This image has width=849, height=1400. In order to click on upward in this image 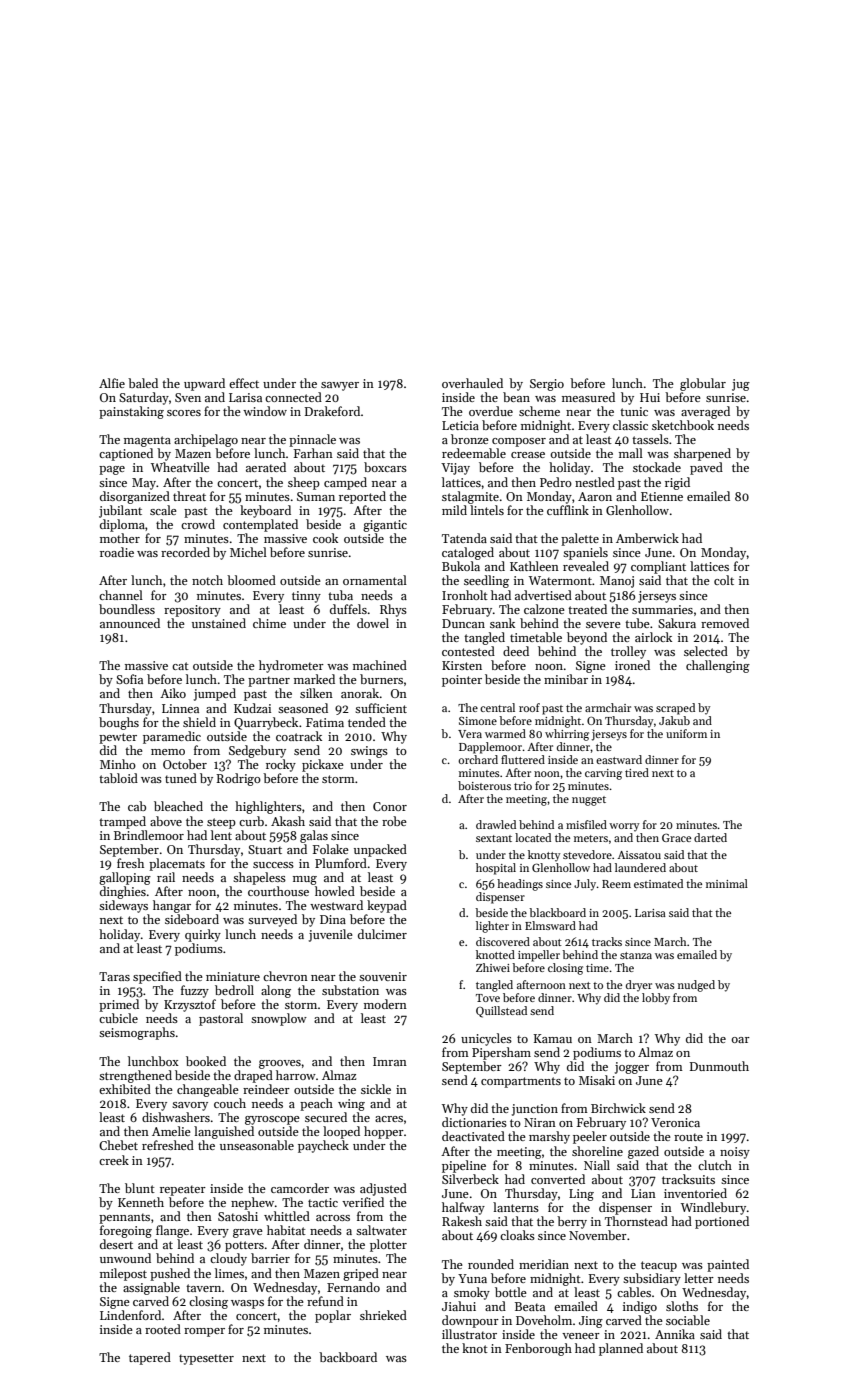, I will do `click(204, 384)`.
